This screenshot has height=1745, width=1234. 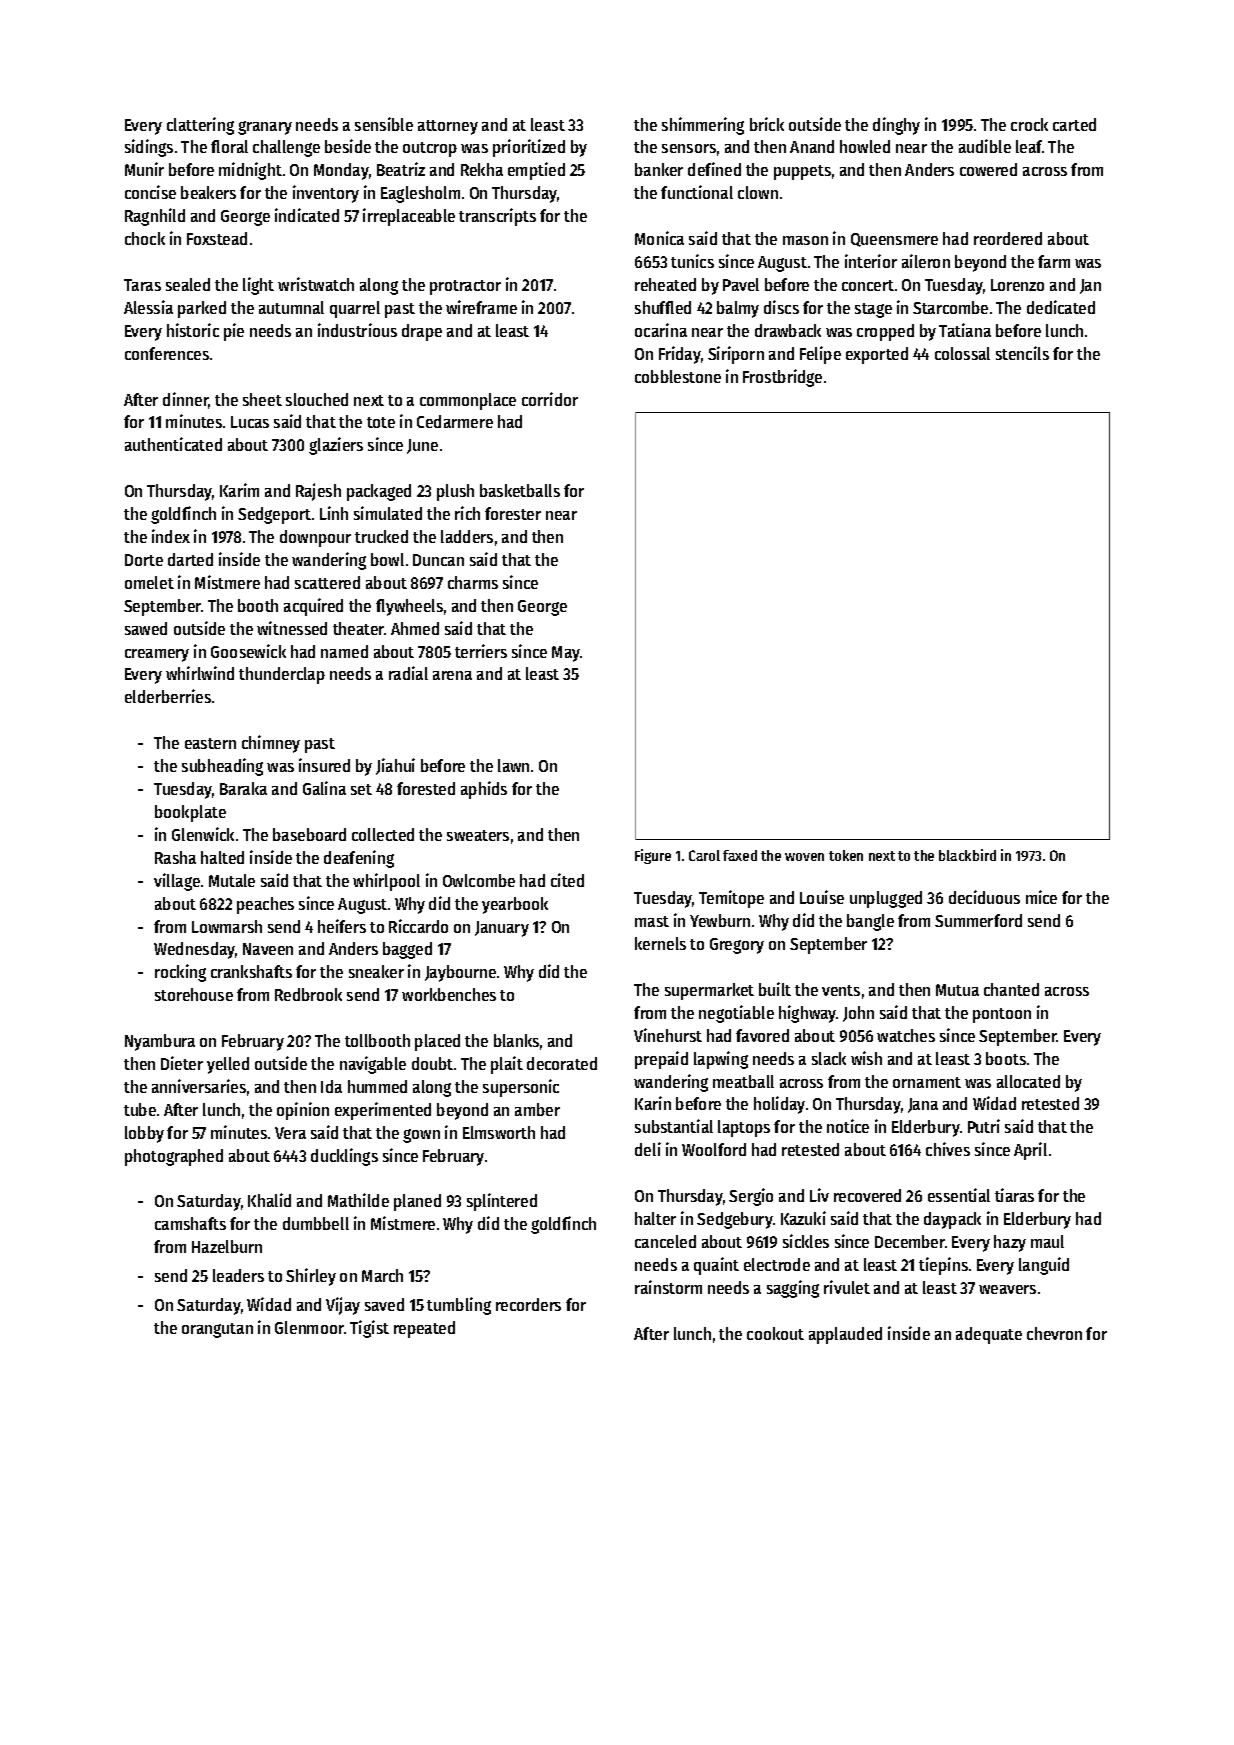 What do you see at coordinates (704, 855) in the screenshot?
I see `Carol` at bounding box center [704, 855].
